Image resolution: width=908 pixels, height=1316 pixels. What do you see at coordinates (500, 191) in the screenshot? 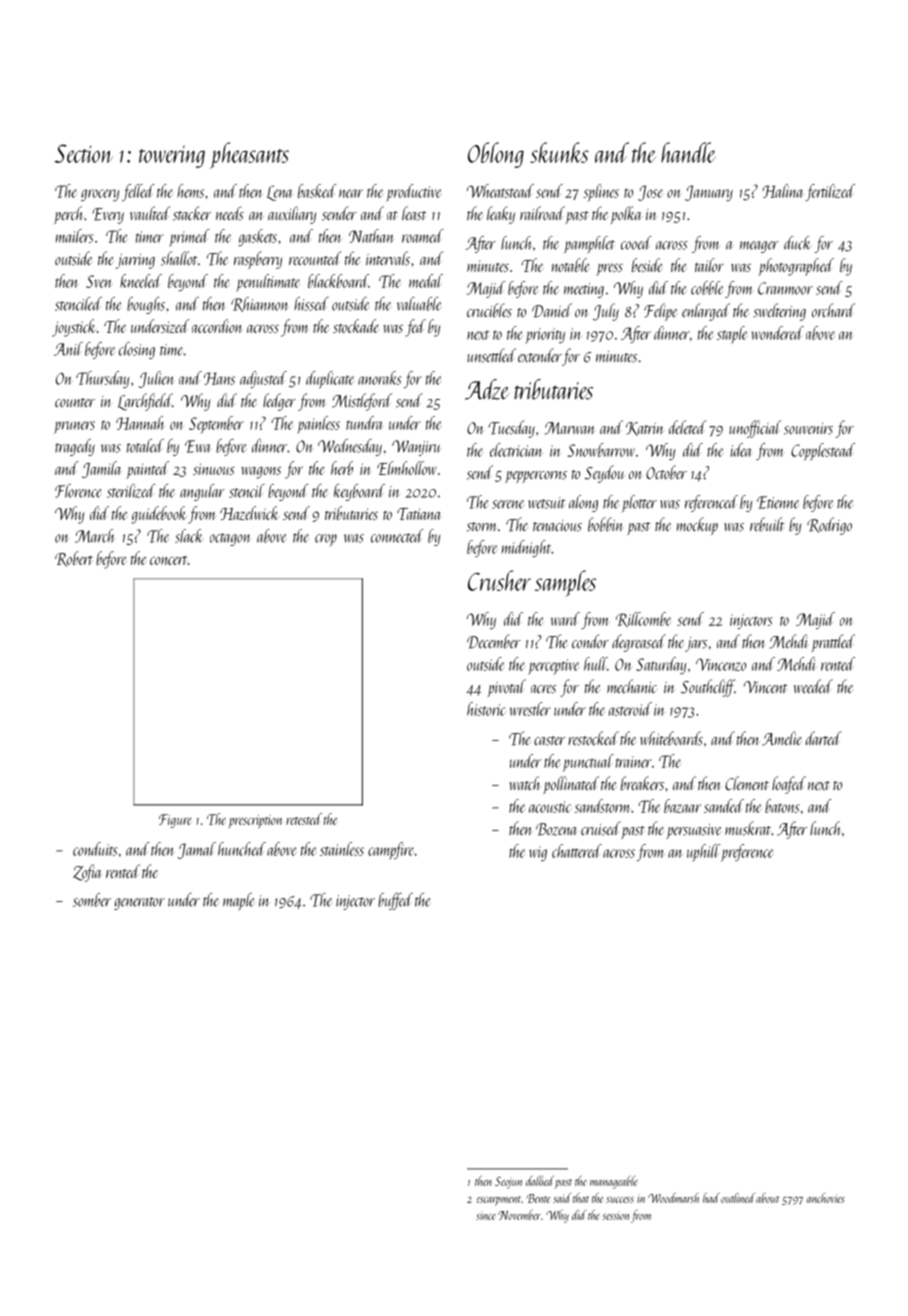
I see `Wheatstead` at bounding box center [500, 191].
